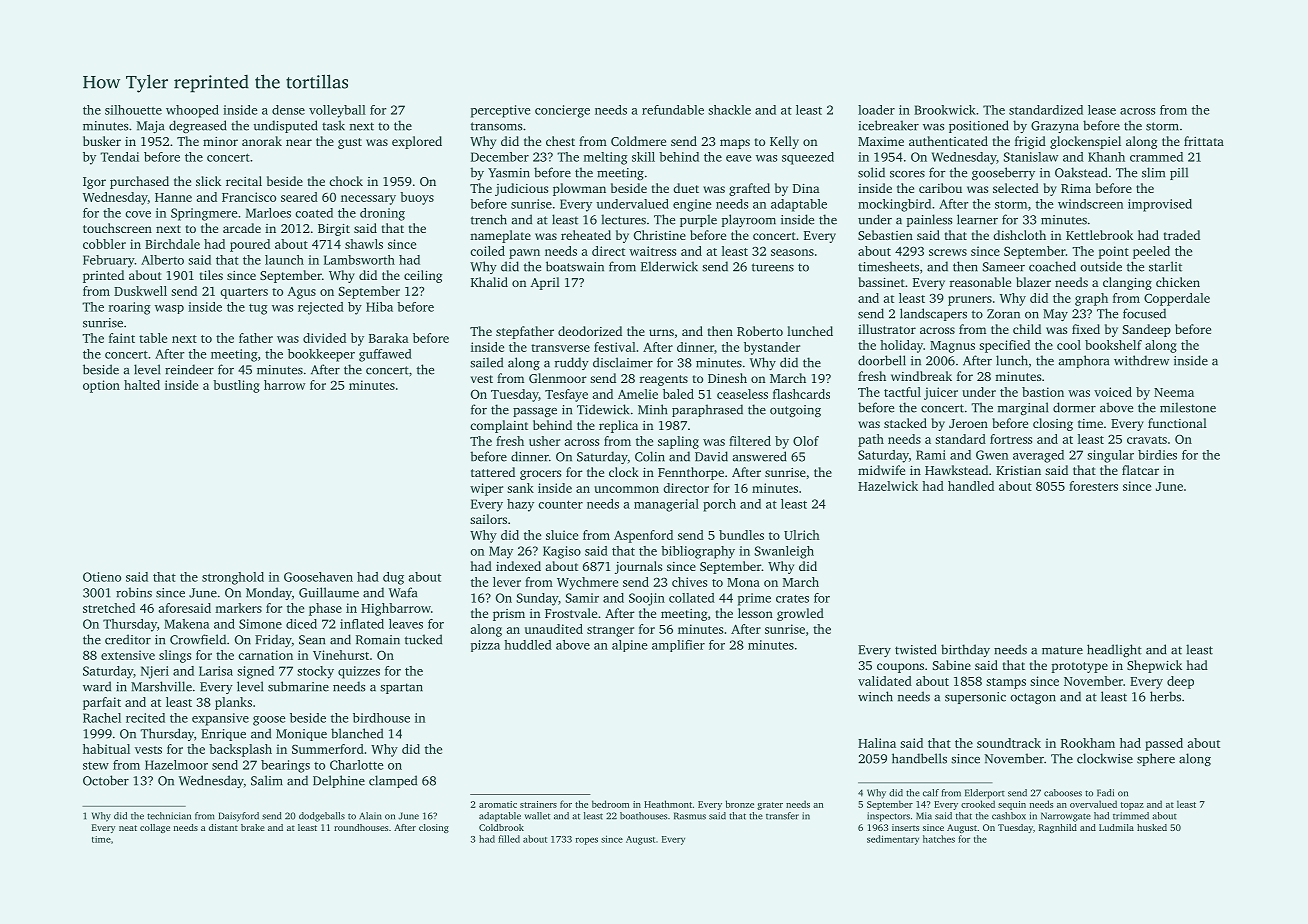 The image size is (1308, 924). I want to click on roundhouses, so click(361, 827).
